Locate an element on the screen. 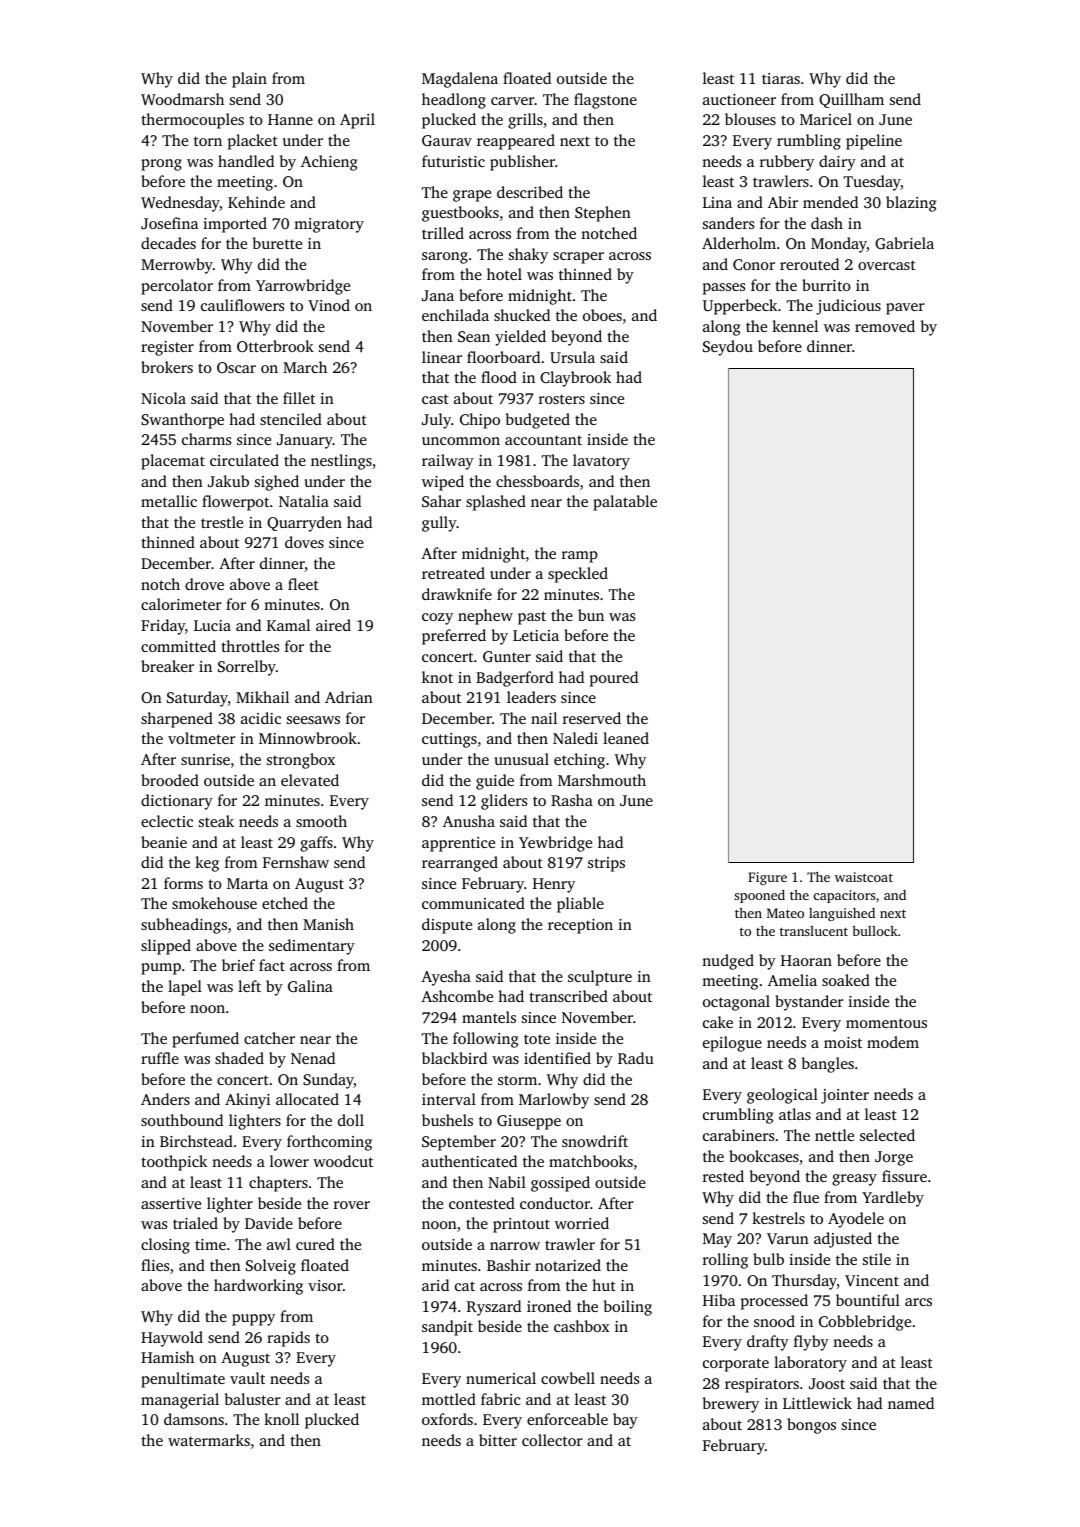  Hamish is located at coordinates (167, 1357).
